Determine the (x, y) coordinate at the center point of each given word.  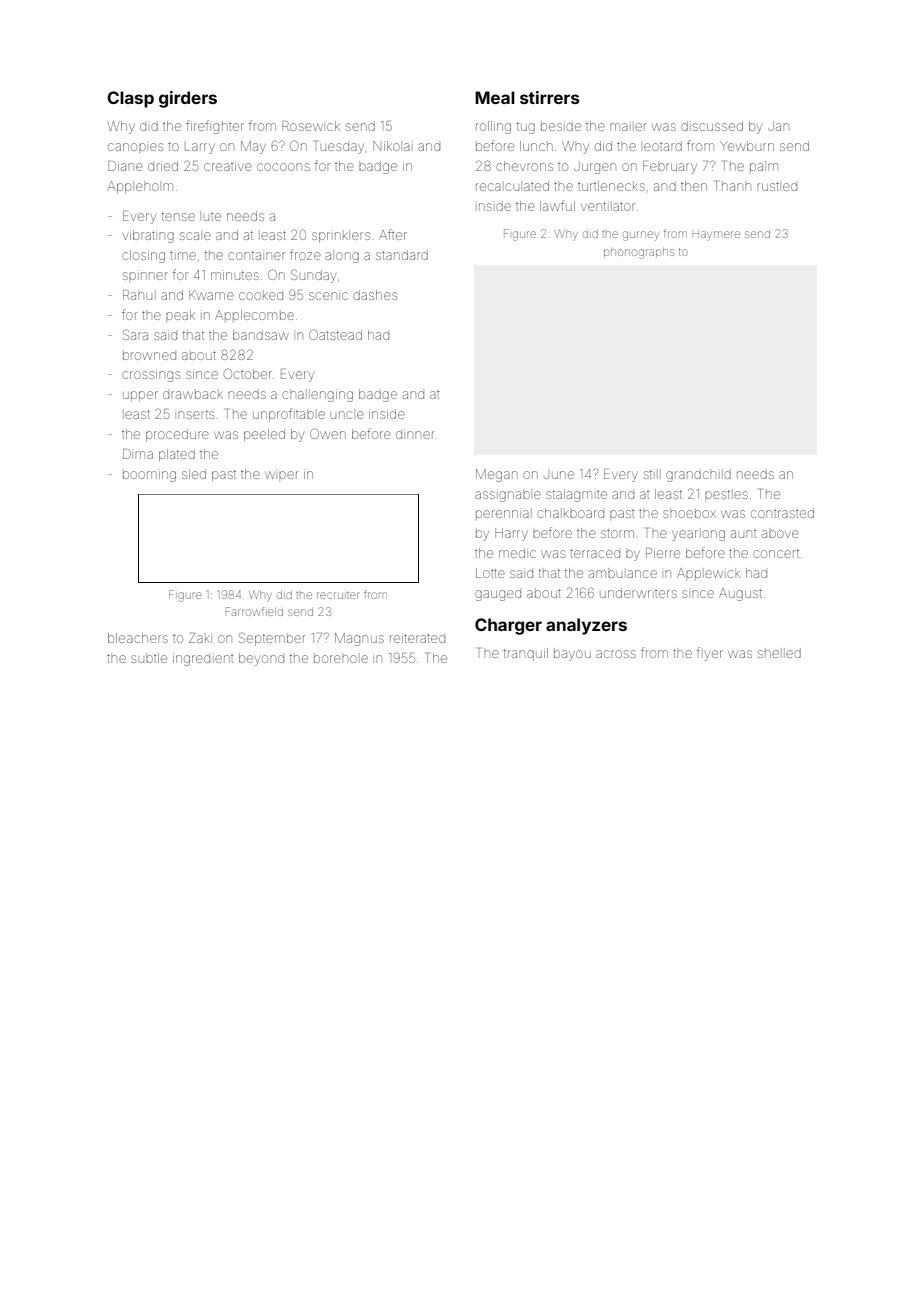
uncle (347, 415)
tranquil (526, 654)
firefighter (215, 127)
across (616, 654)
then (694, 186)
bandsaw (260, 335)
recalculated (512, 186)
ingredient (203, 659)
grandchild (698, 475)
